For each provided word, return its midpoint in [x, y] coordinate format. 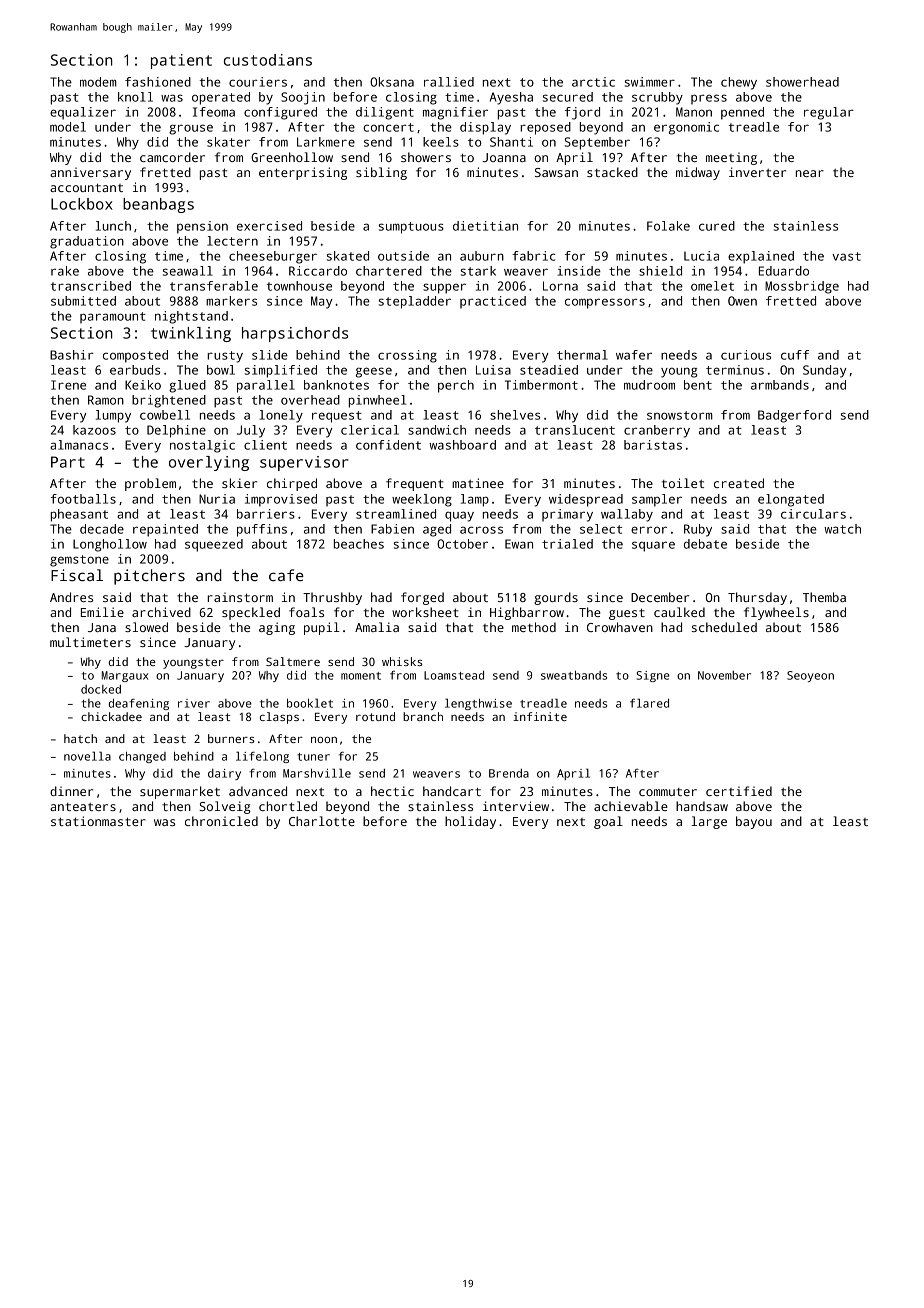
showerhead [802, 82]
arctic [593, 82]
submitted [83, 301]
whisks [402, 661]
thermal [582, 355]
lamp [475, 500]
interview [516, 806]
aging [277, 628]
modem [98, 82]
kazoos [94, 430]
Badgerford [794, 416]
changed [142, 757]
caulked [679, 612]
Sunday [824, 371]
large [709, 822]
